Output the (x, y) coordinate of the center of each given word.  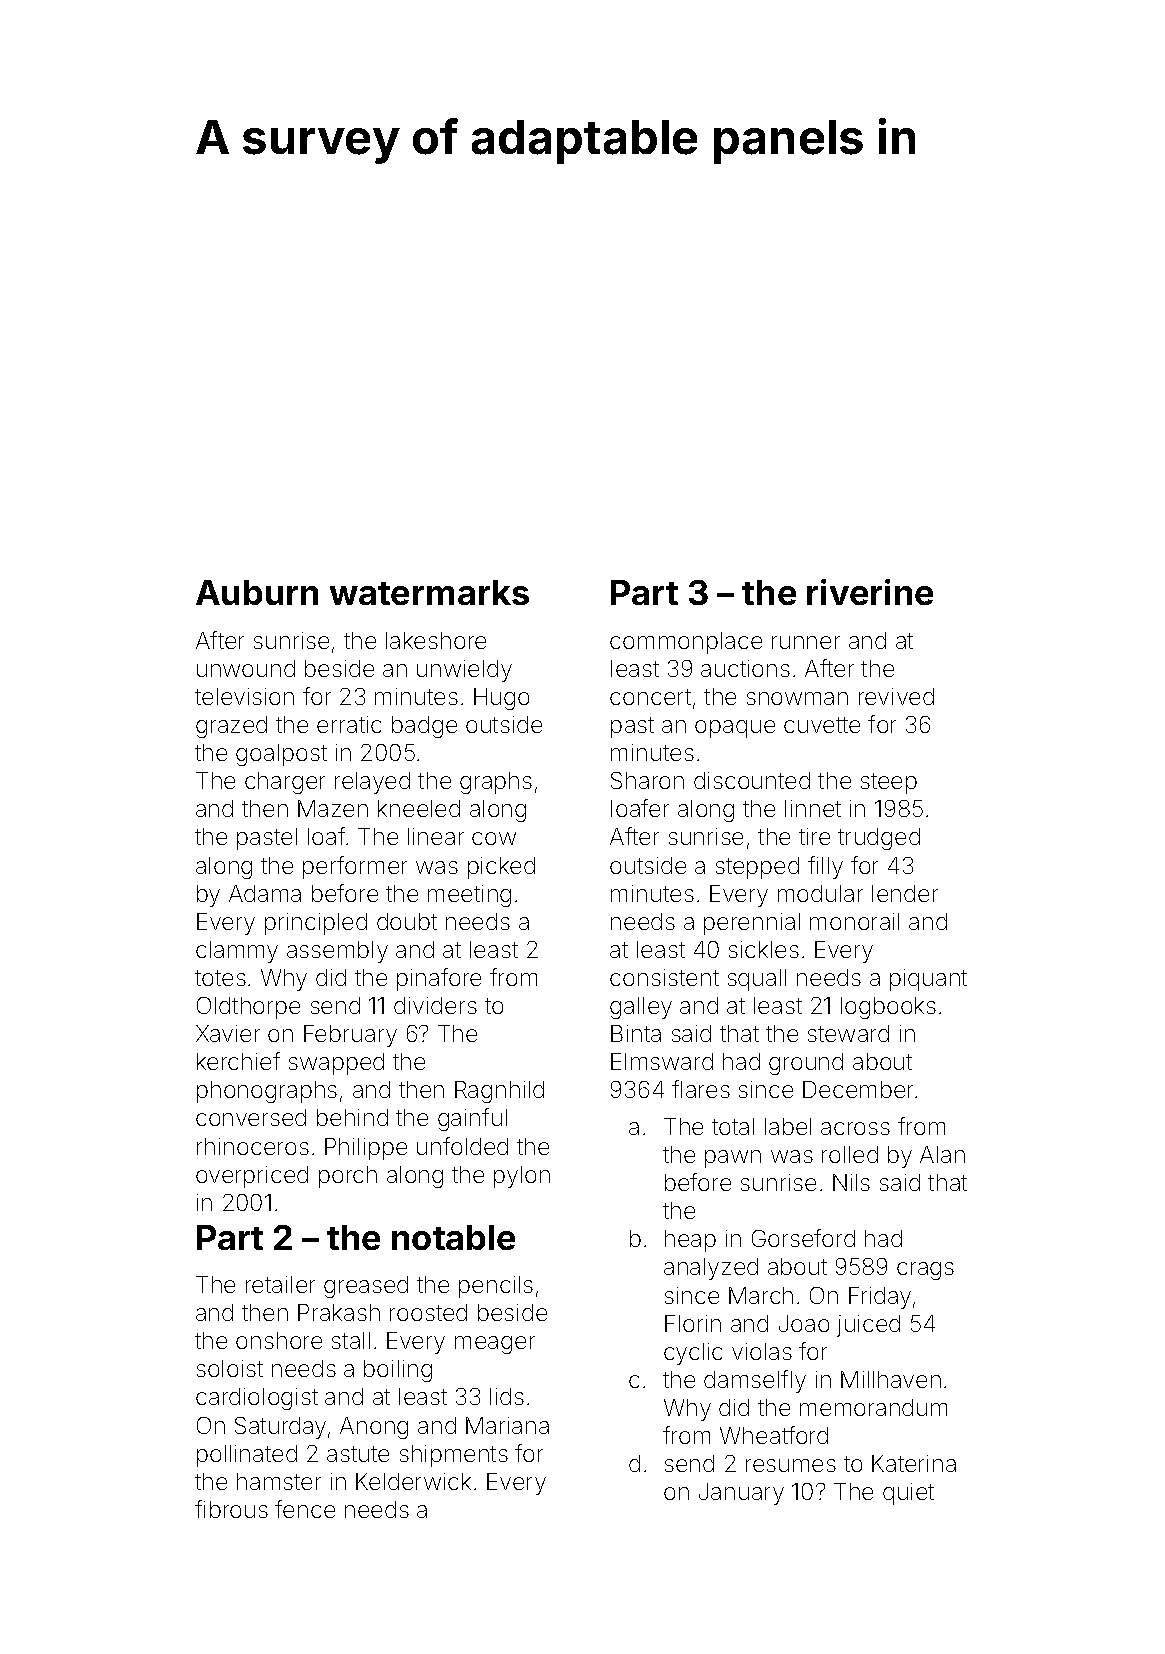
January (741, 1494)
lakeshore (436, 640)
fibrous (231, 1509)
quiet (908, 1494)
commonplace (686, 643)
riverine (870, 592)
